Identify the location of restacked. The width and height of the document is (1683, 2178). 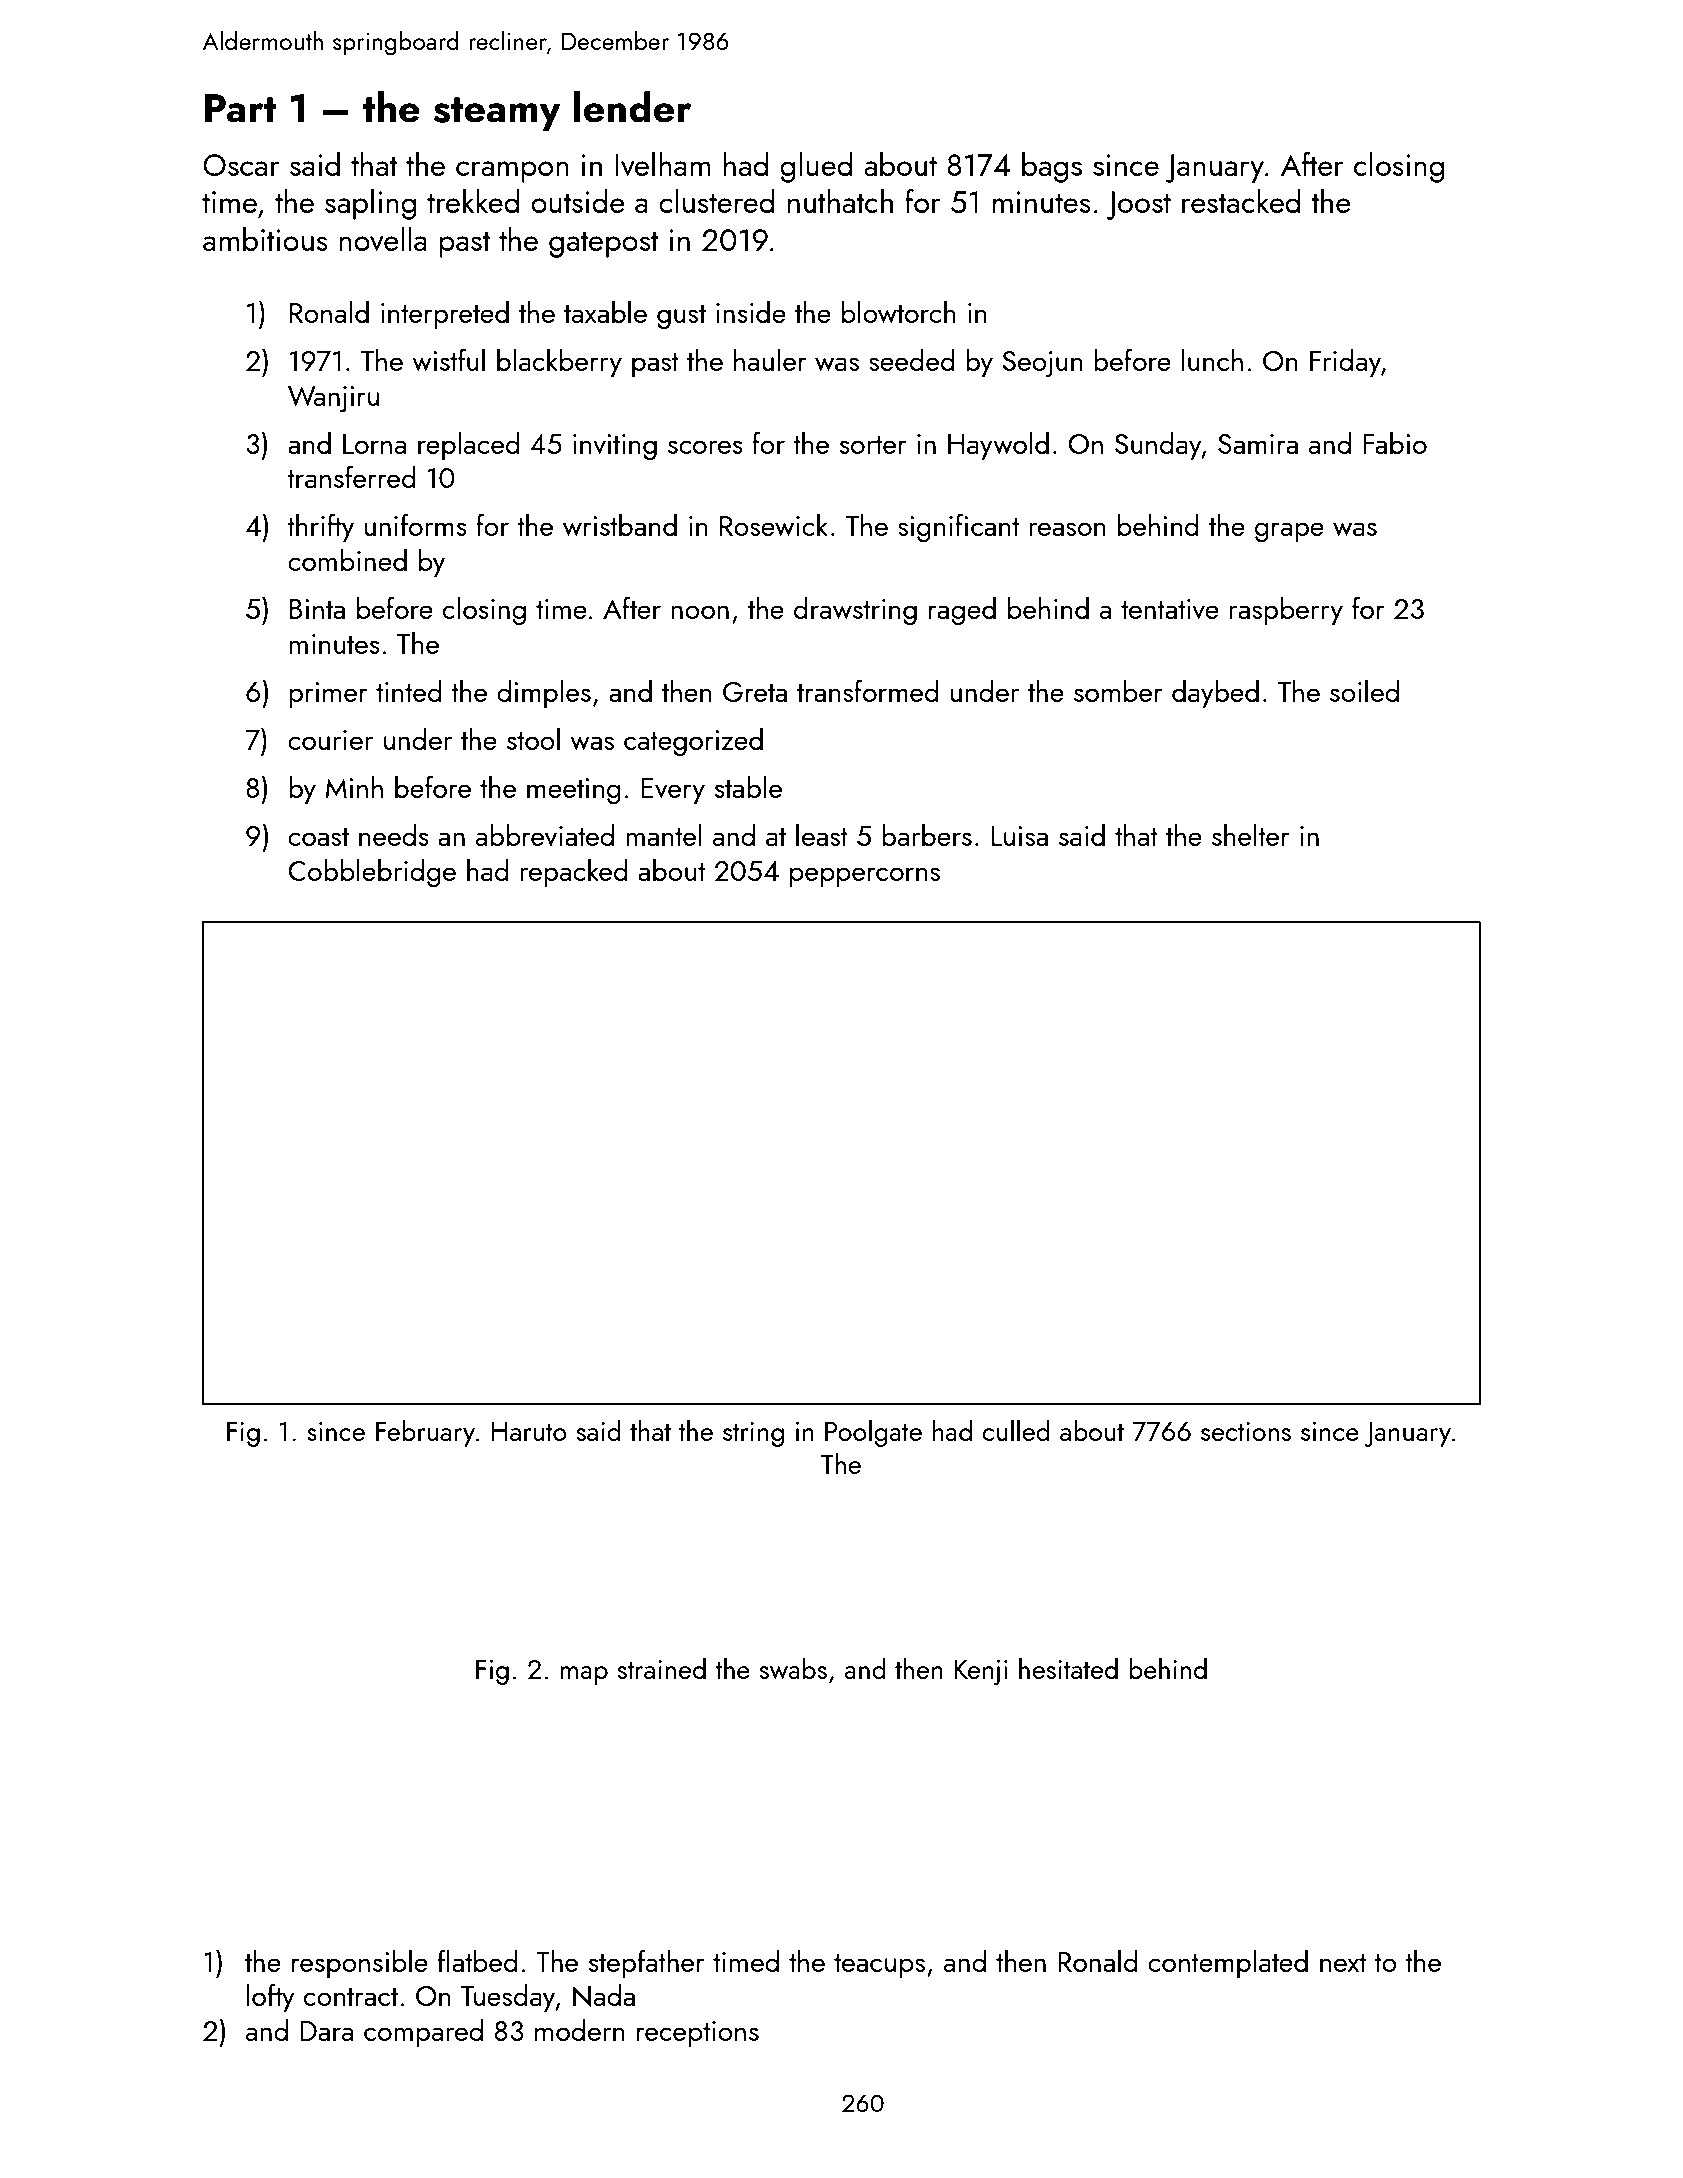
(1241, 201).
